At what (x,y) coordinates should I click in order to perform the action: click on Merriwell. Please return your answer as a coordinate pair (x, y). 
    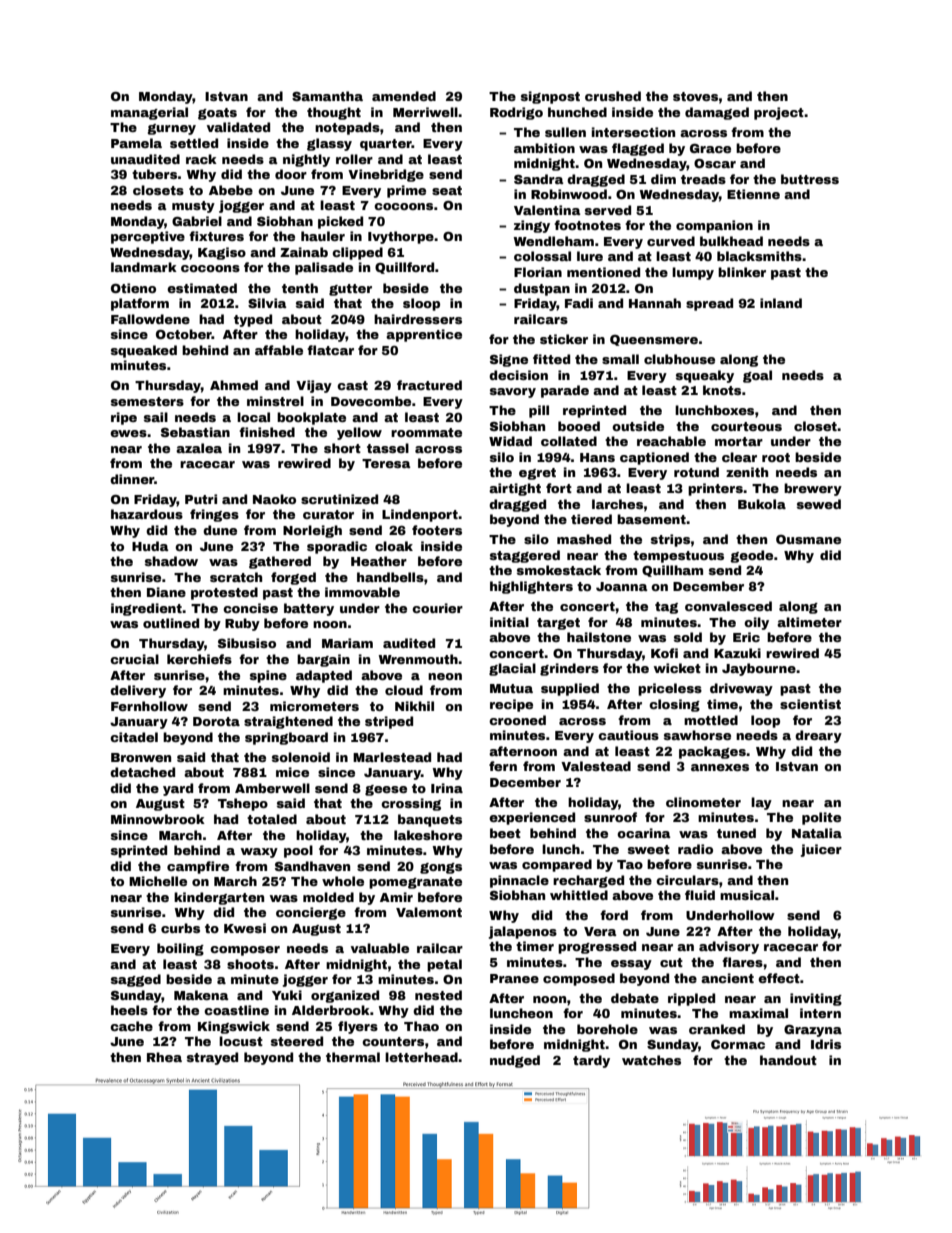
    Looking at the image, I should click on (425, 112).
